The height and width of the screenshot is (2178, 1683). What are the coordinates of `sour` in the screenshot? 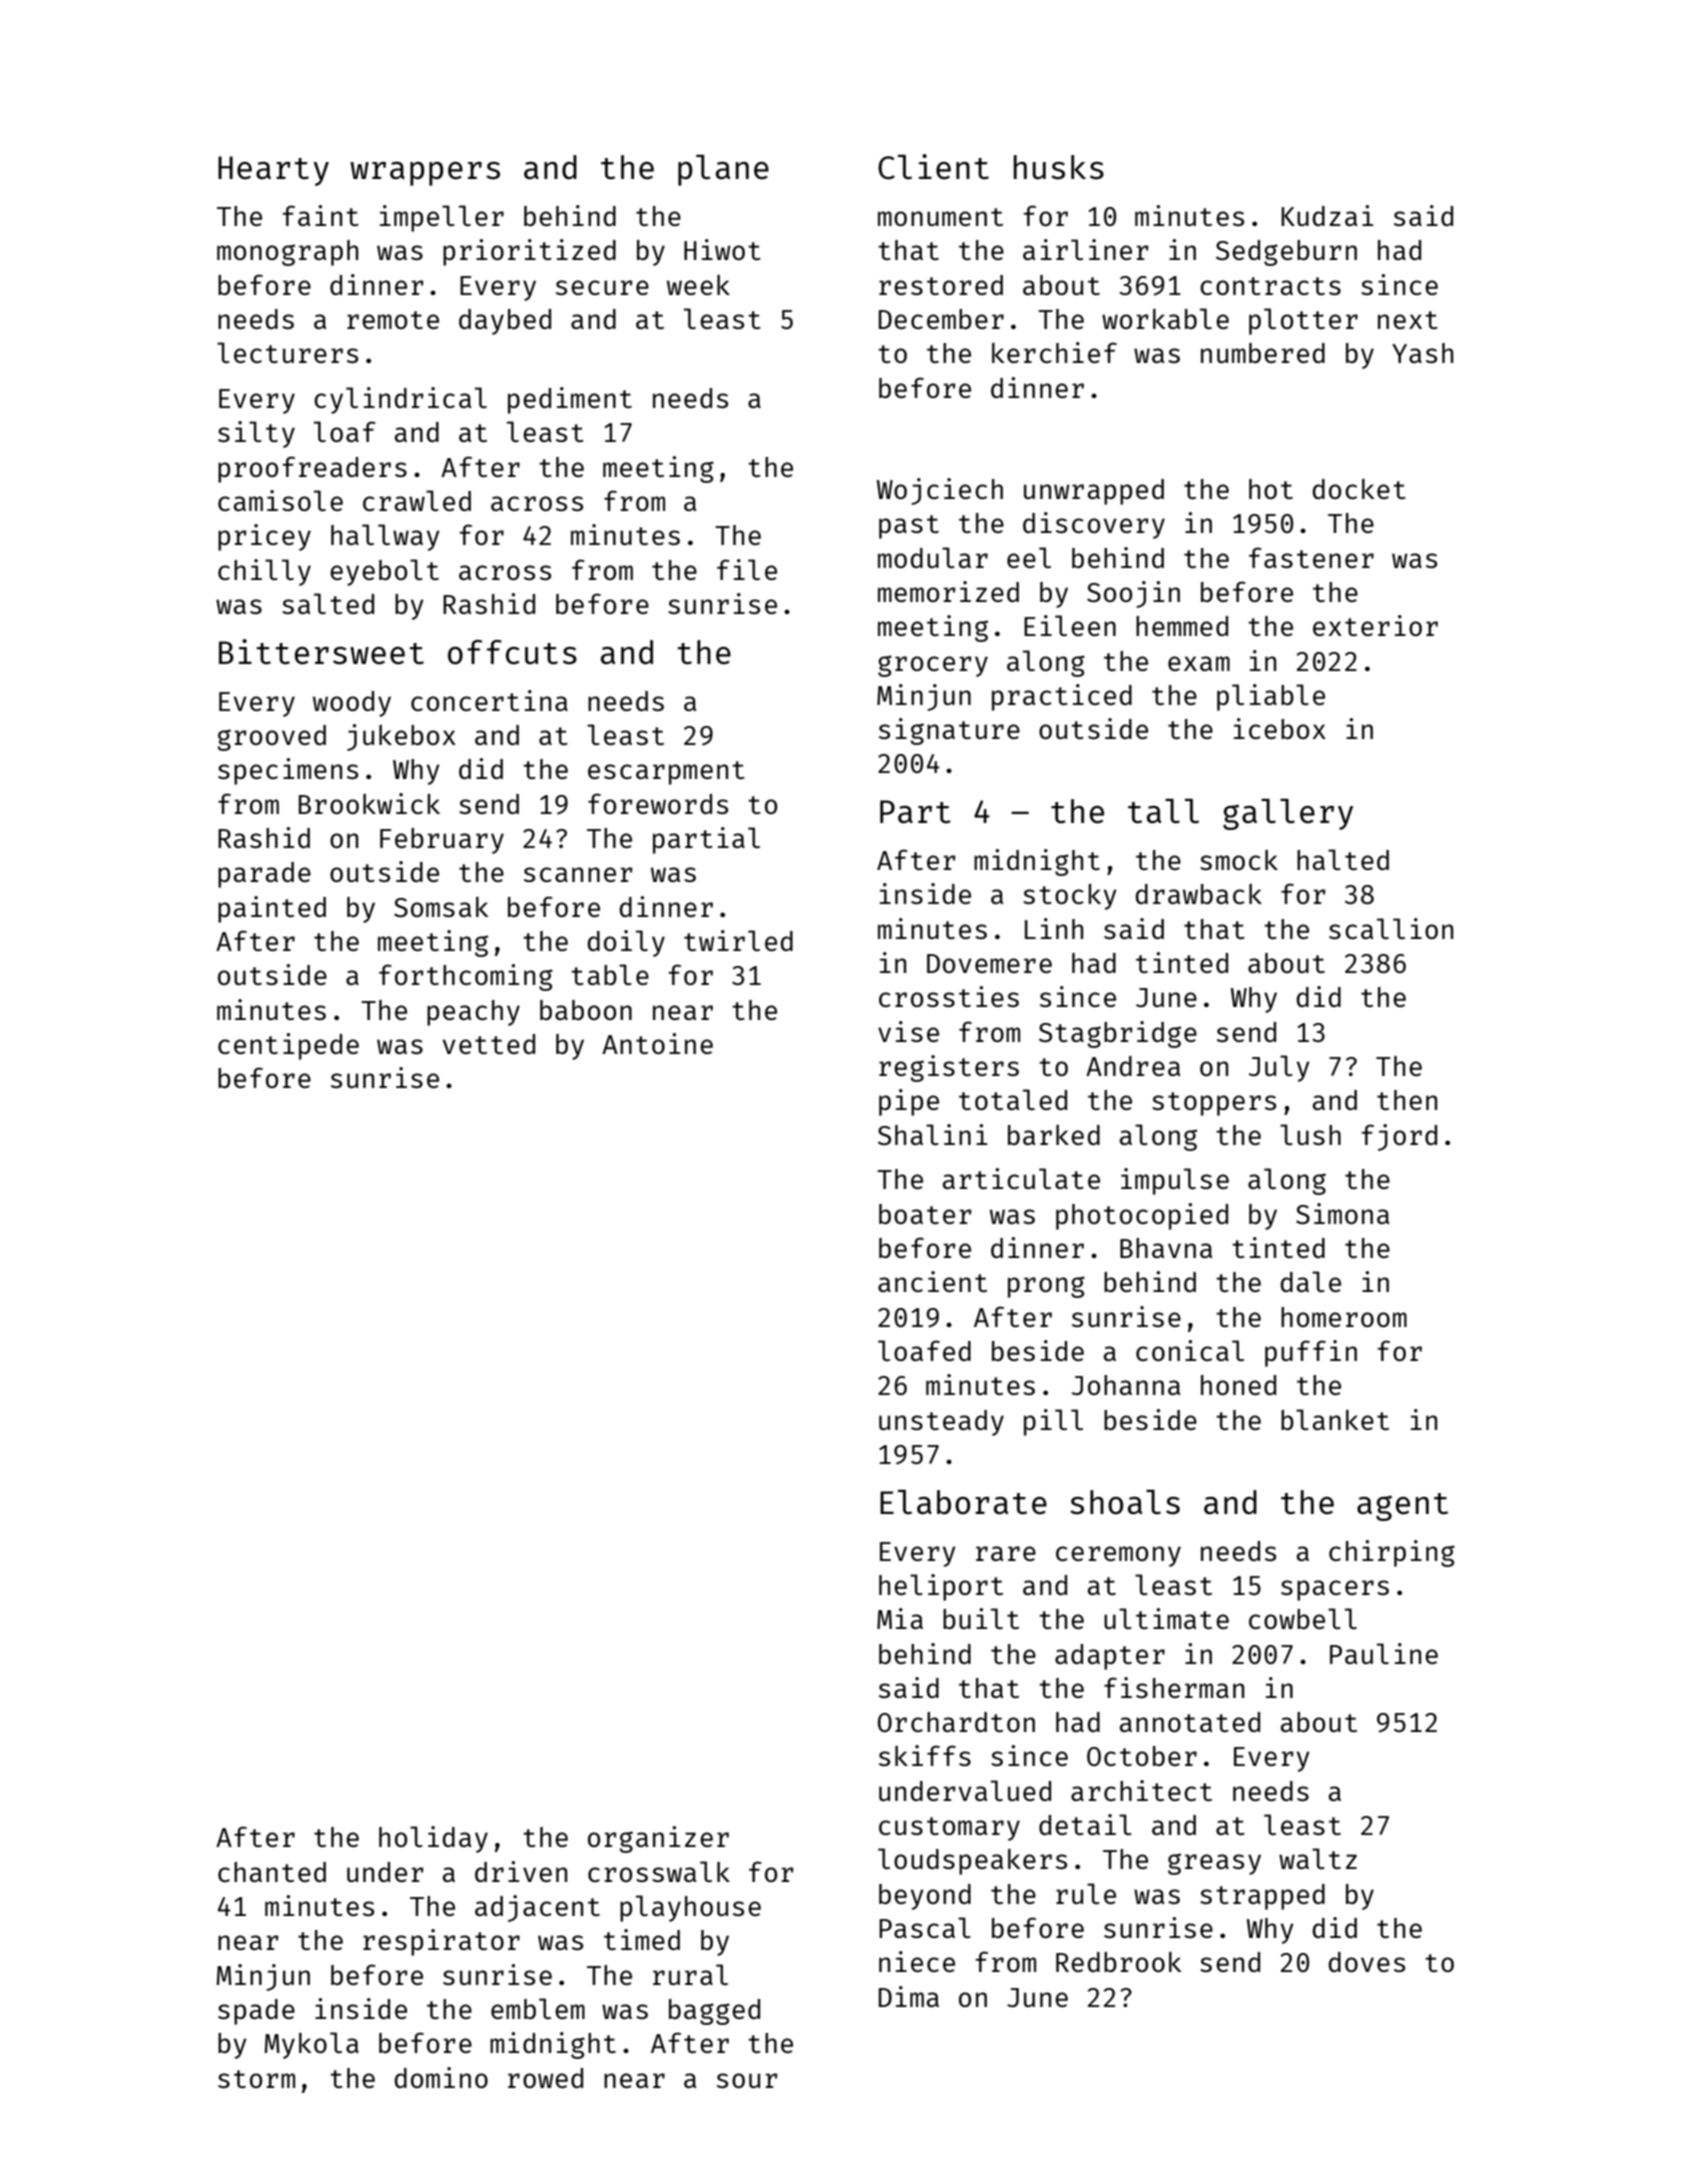 It's located at (747, 2080).
